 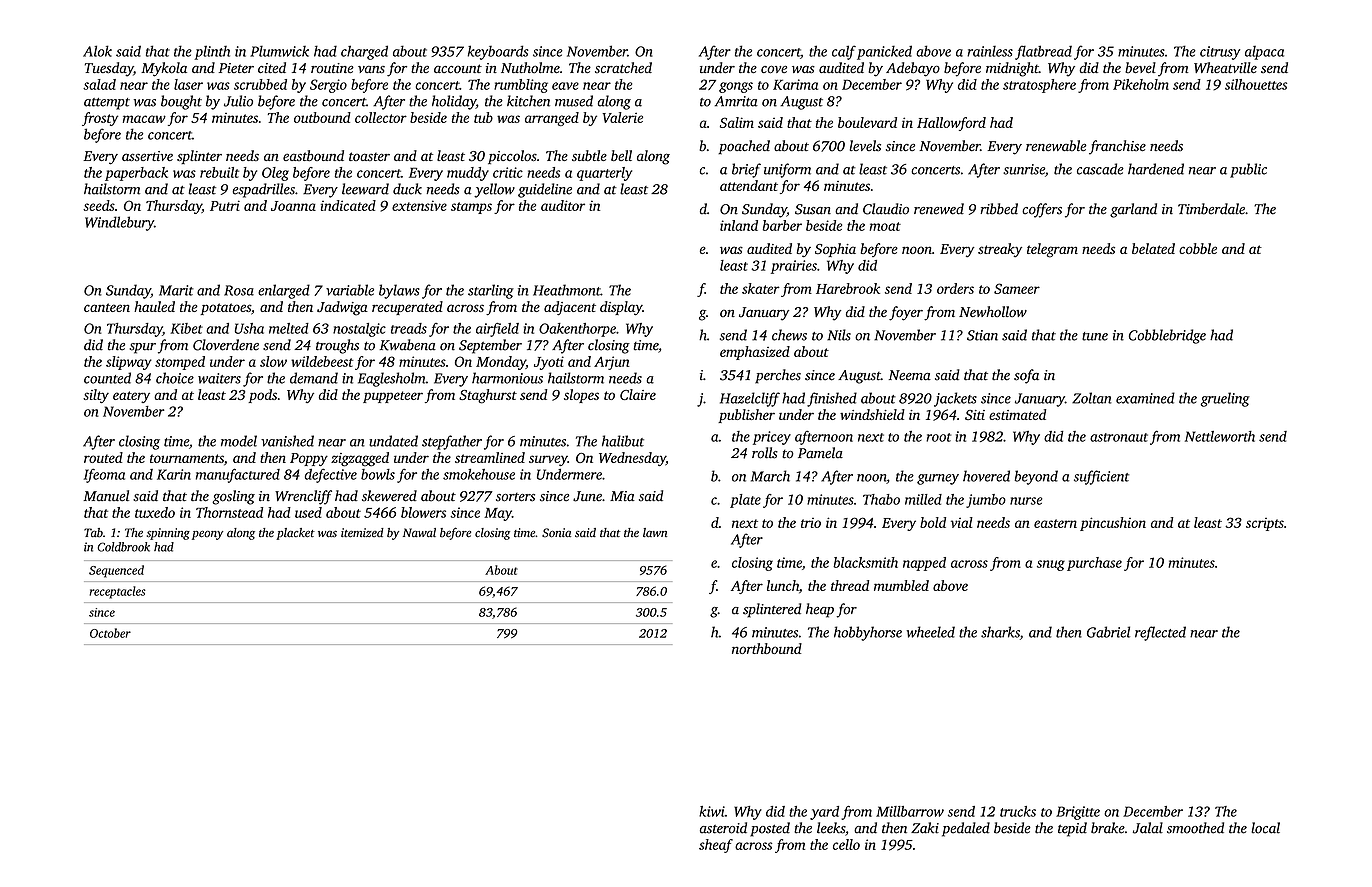 What do you see at coordinates (97, 51) in the image?
I see `Alok` at bounding box center [97, 51].
